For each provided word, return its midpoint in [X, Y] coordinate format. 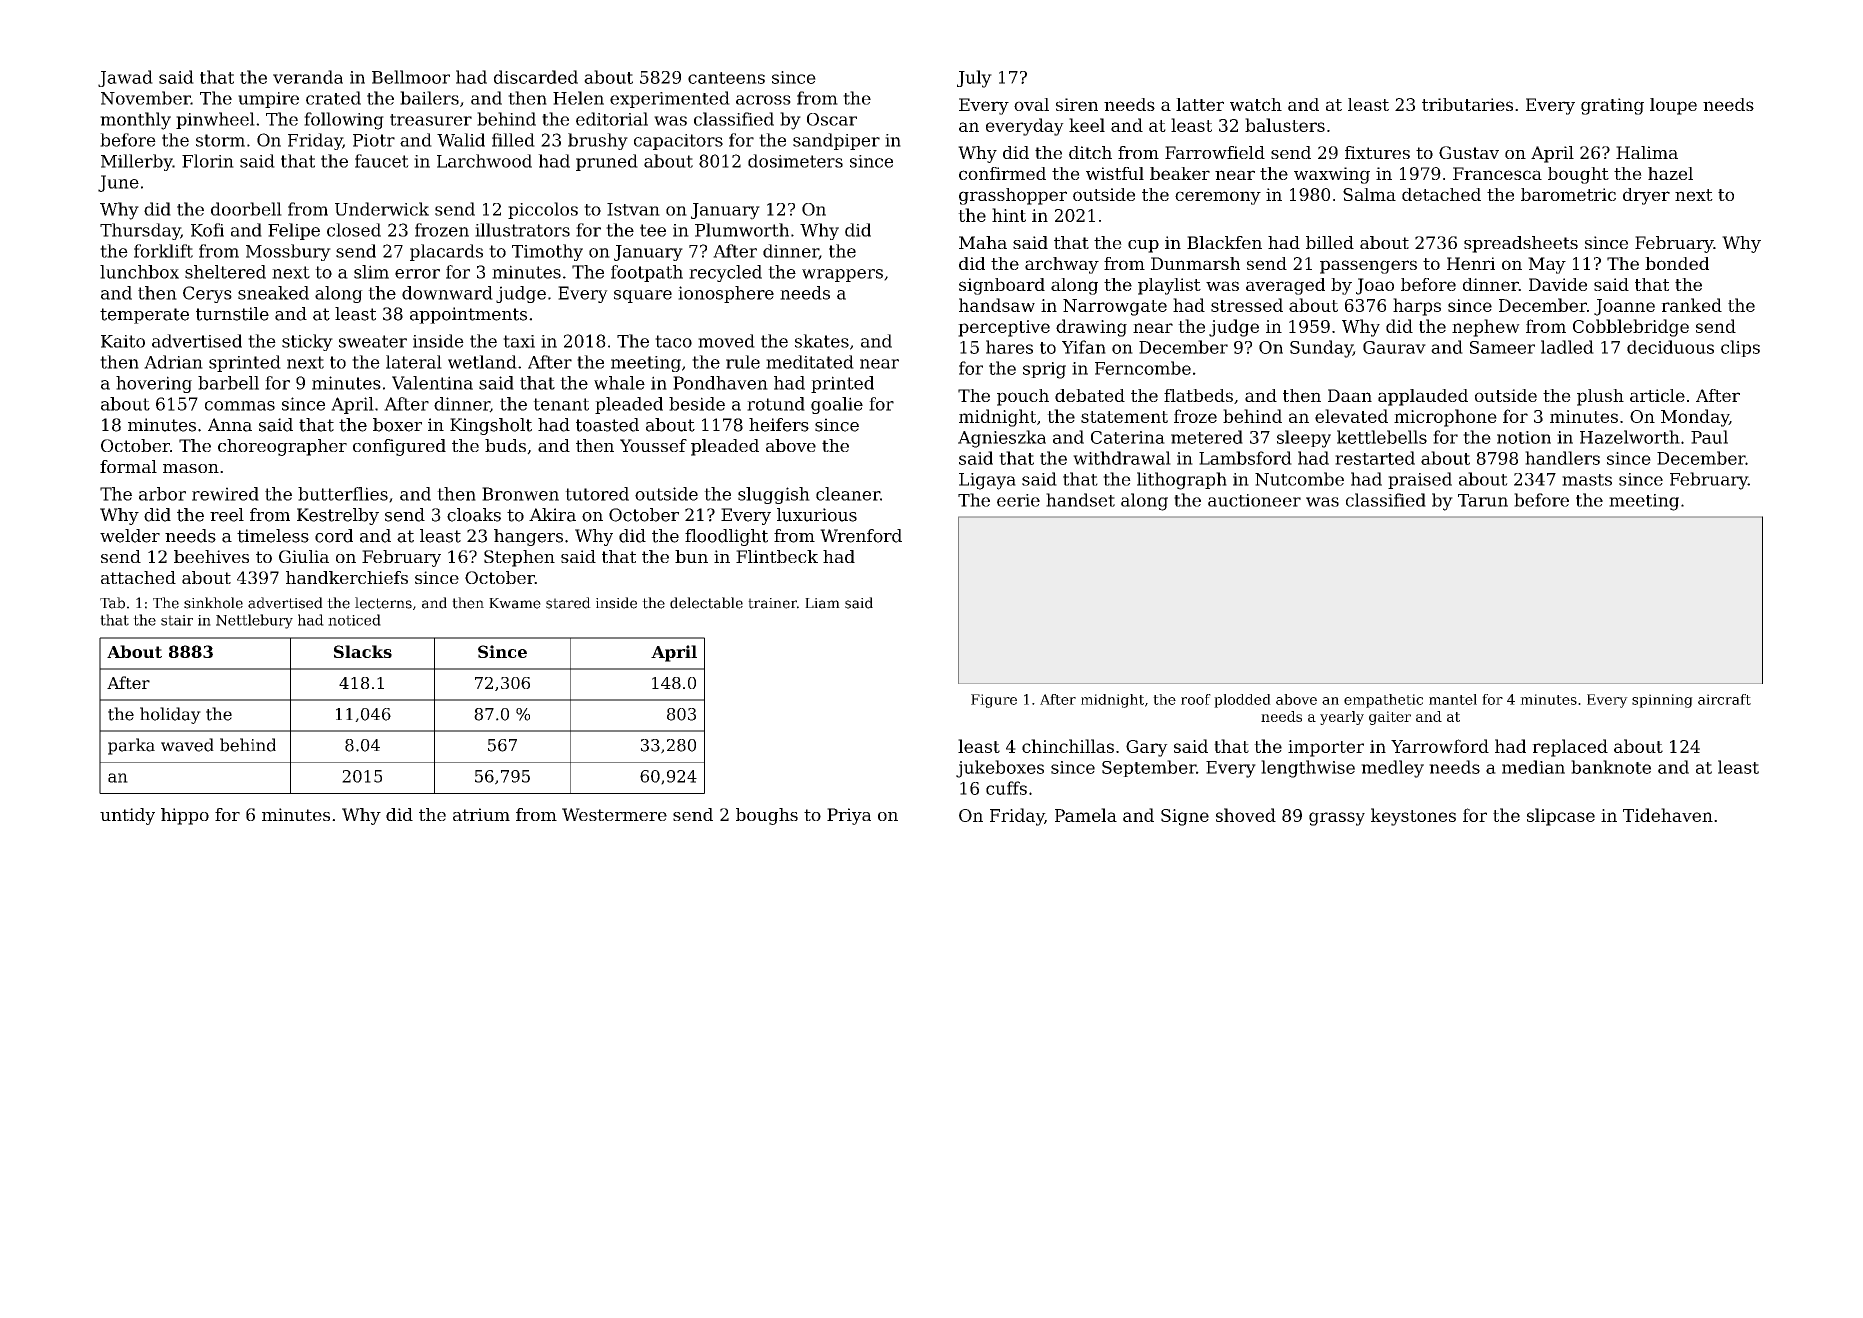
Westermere [614, 814]
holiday [170, 715]
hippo [185, 816]
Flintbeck [777, 556]
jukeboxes [1000, 769]
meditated [810, 362]
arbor [162, 494]
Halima [1647, 152]
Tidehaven [1668, 815]
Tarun [1483, 500]
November [146, 98]
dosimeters [795, 161]
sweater [373, 341]
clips [1740, 348]
